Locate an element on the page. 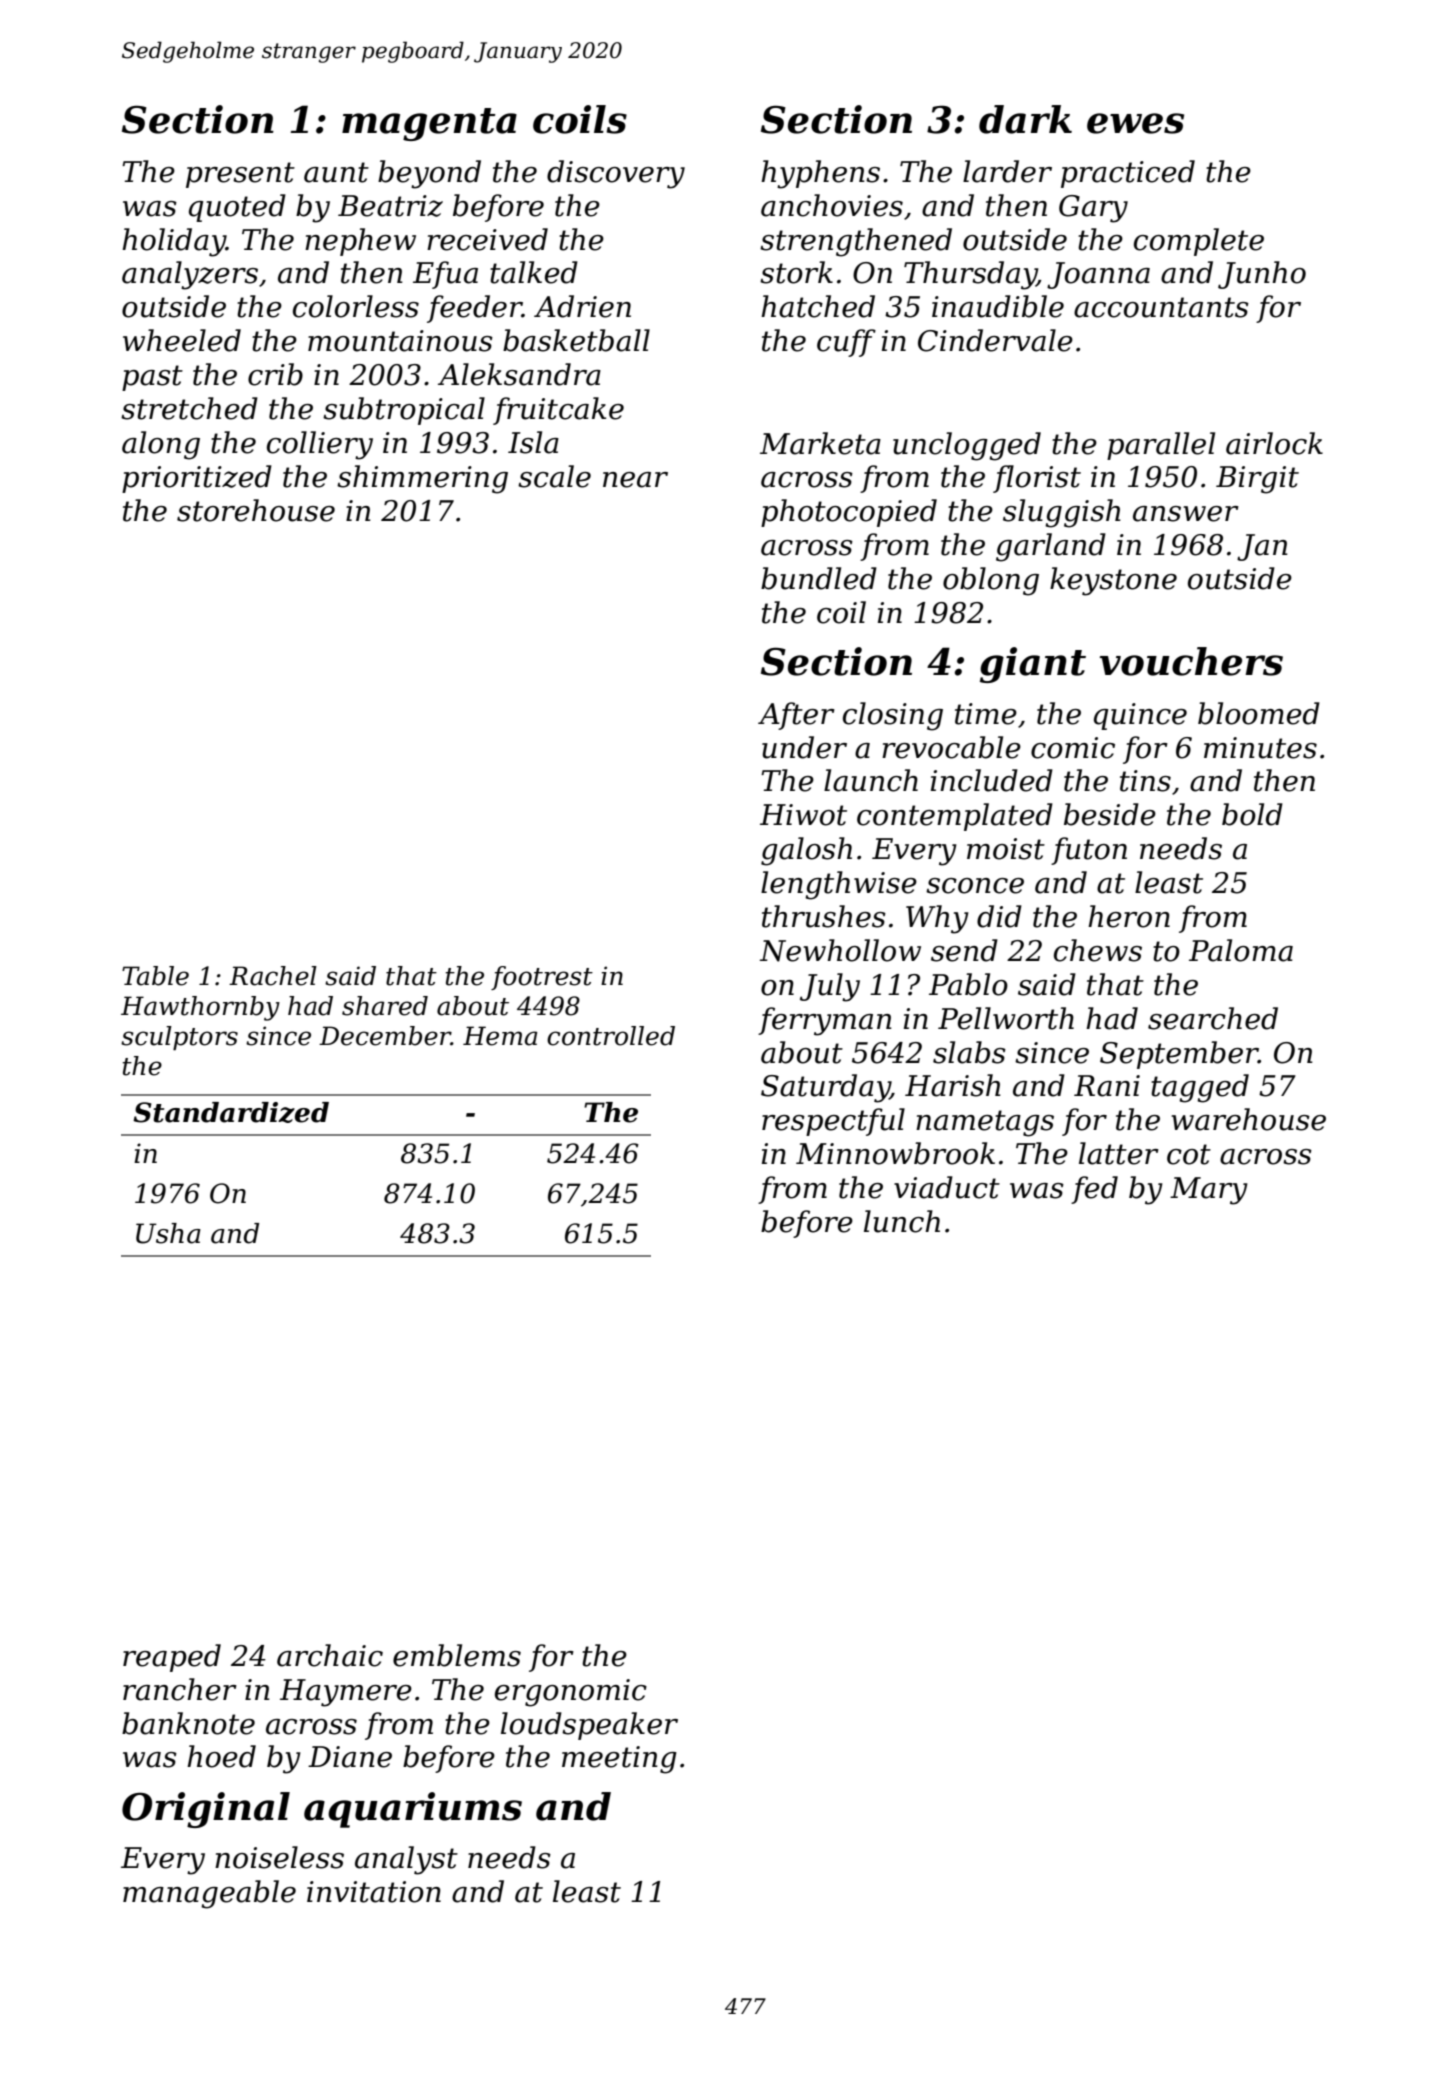 This image has height=2100, width=1450. dark is located at coordinates (1025, 119).
